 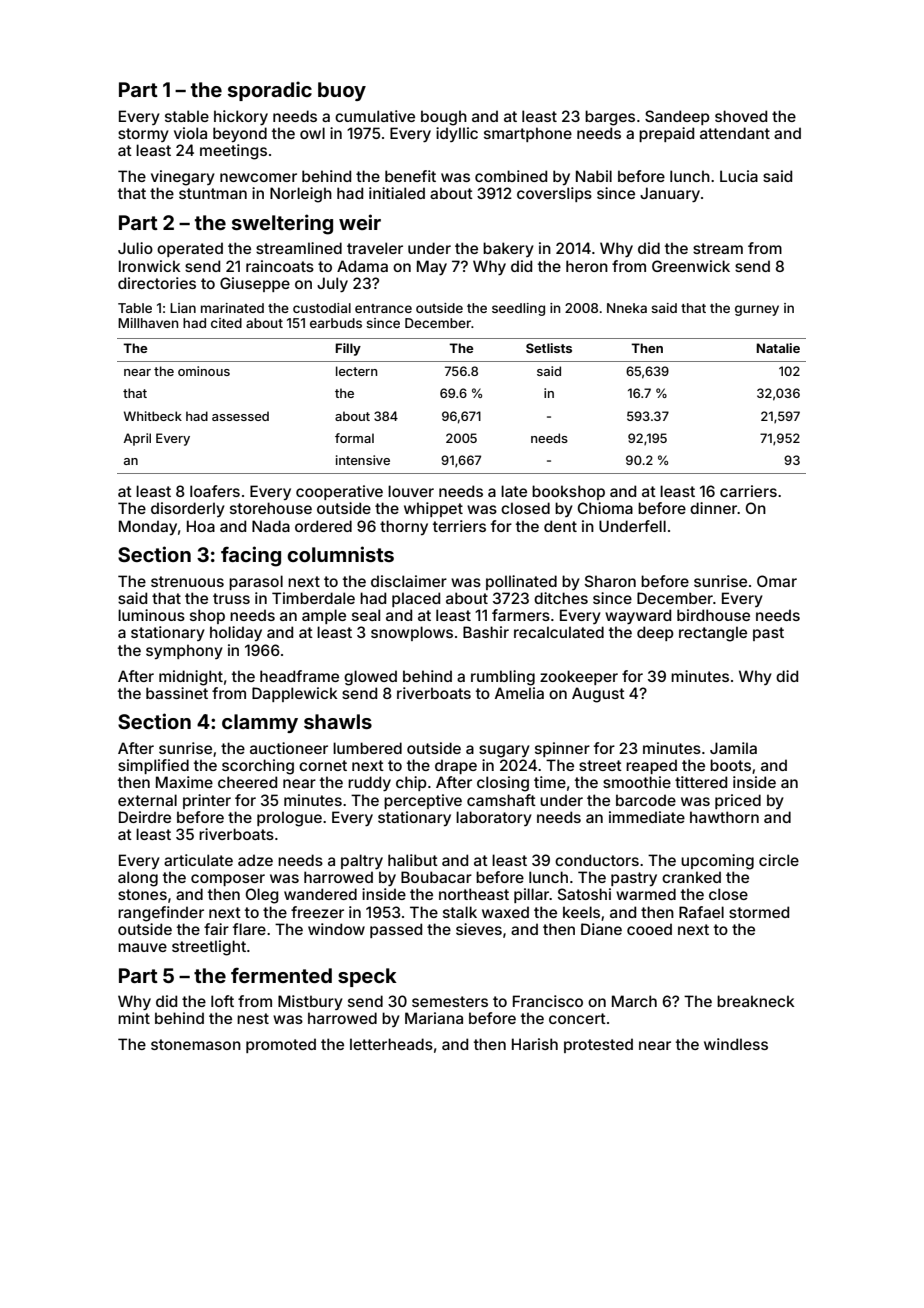 I want to click on smartphone, so click(x=528, y=134).
